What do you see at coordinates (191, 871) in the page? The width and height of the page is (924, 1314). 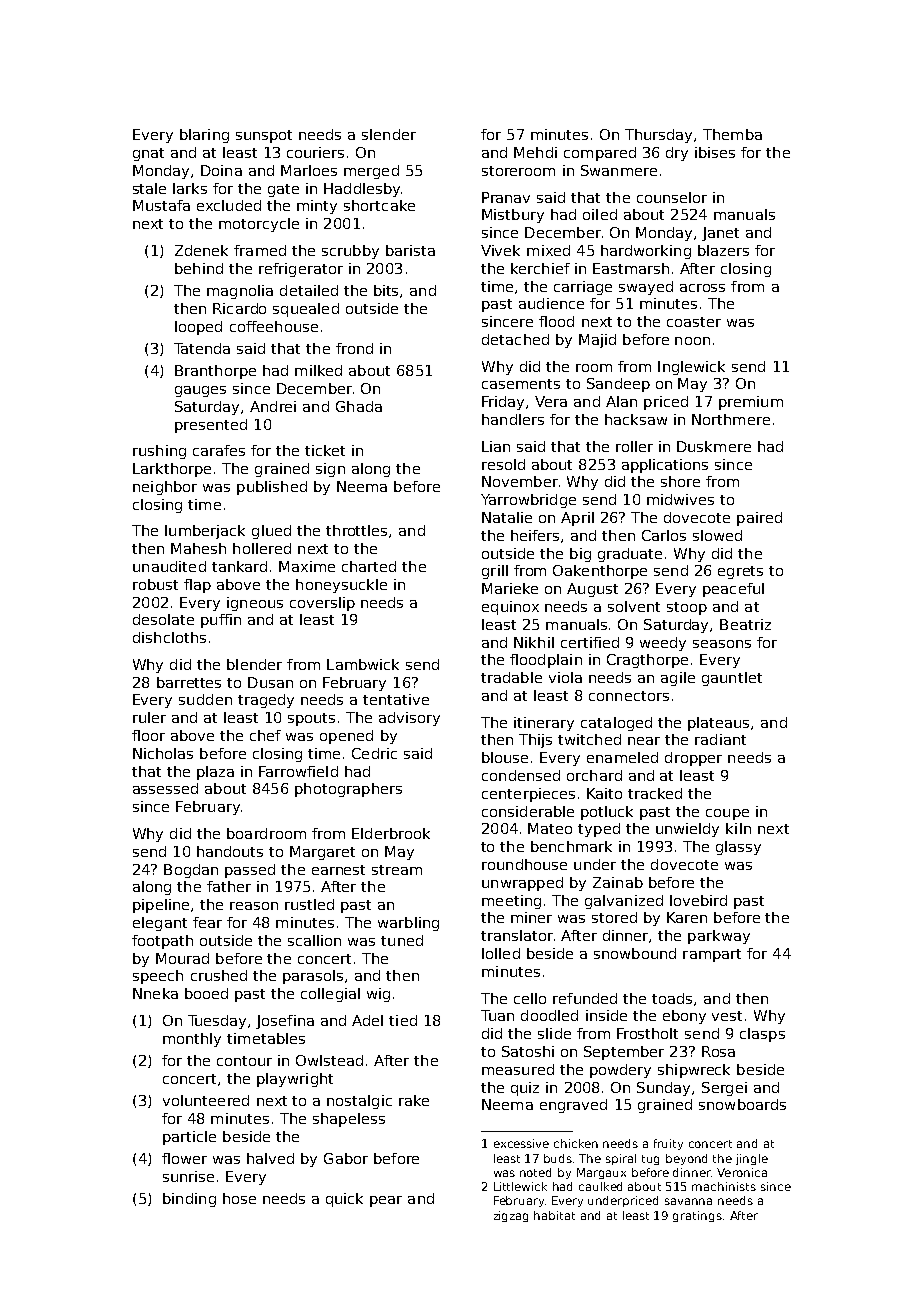 I see `Bogdan` at bounding box center [191, 871].
